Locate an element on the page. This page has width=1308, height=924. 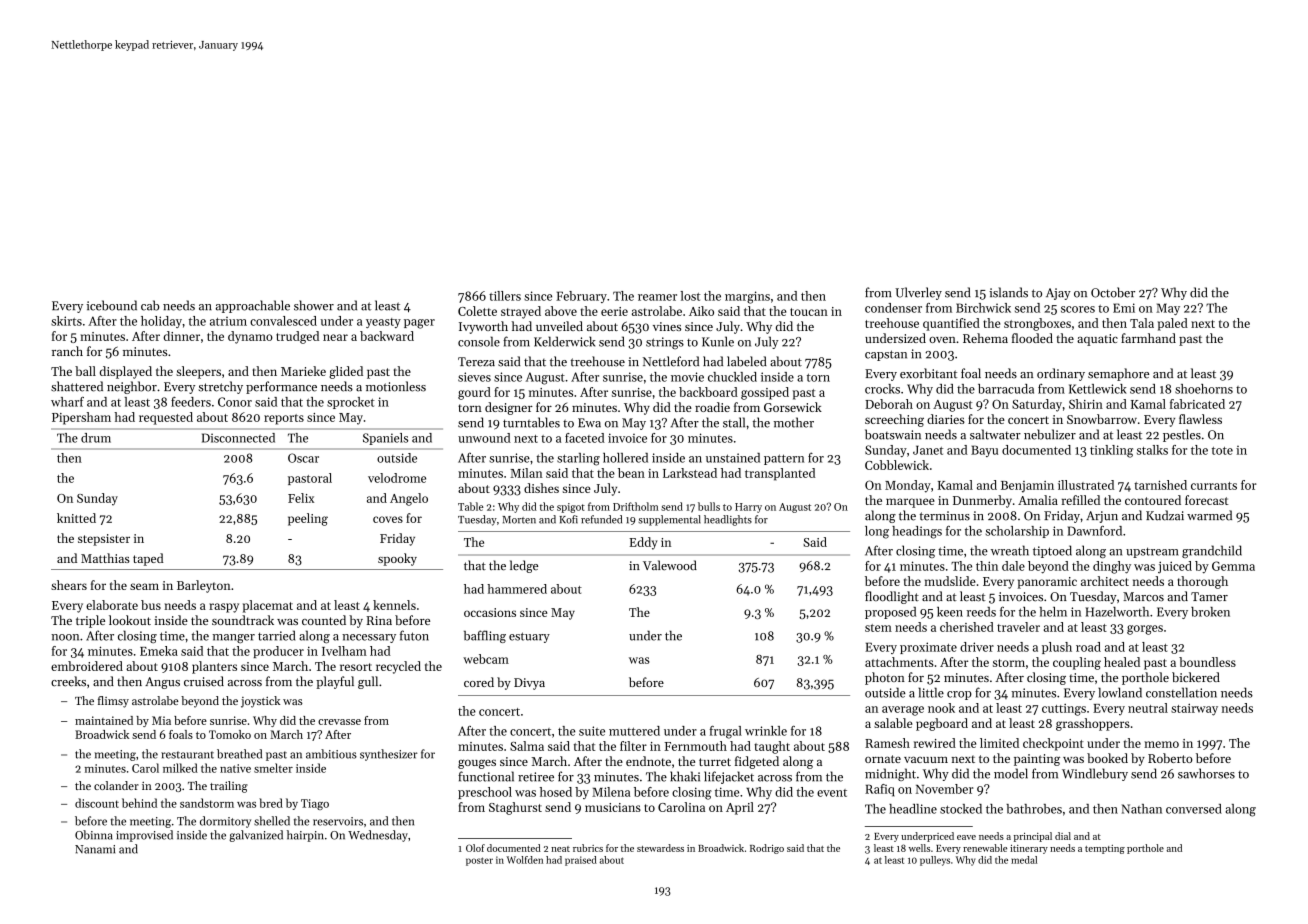
Nanami is located at coordinates (95, 849).
